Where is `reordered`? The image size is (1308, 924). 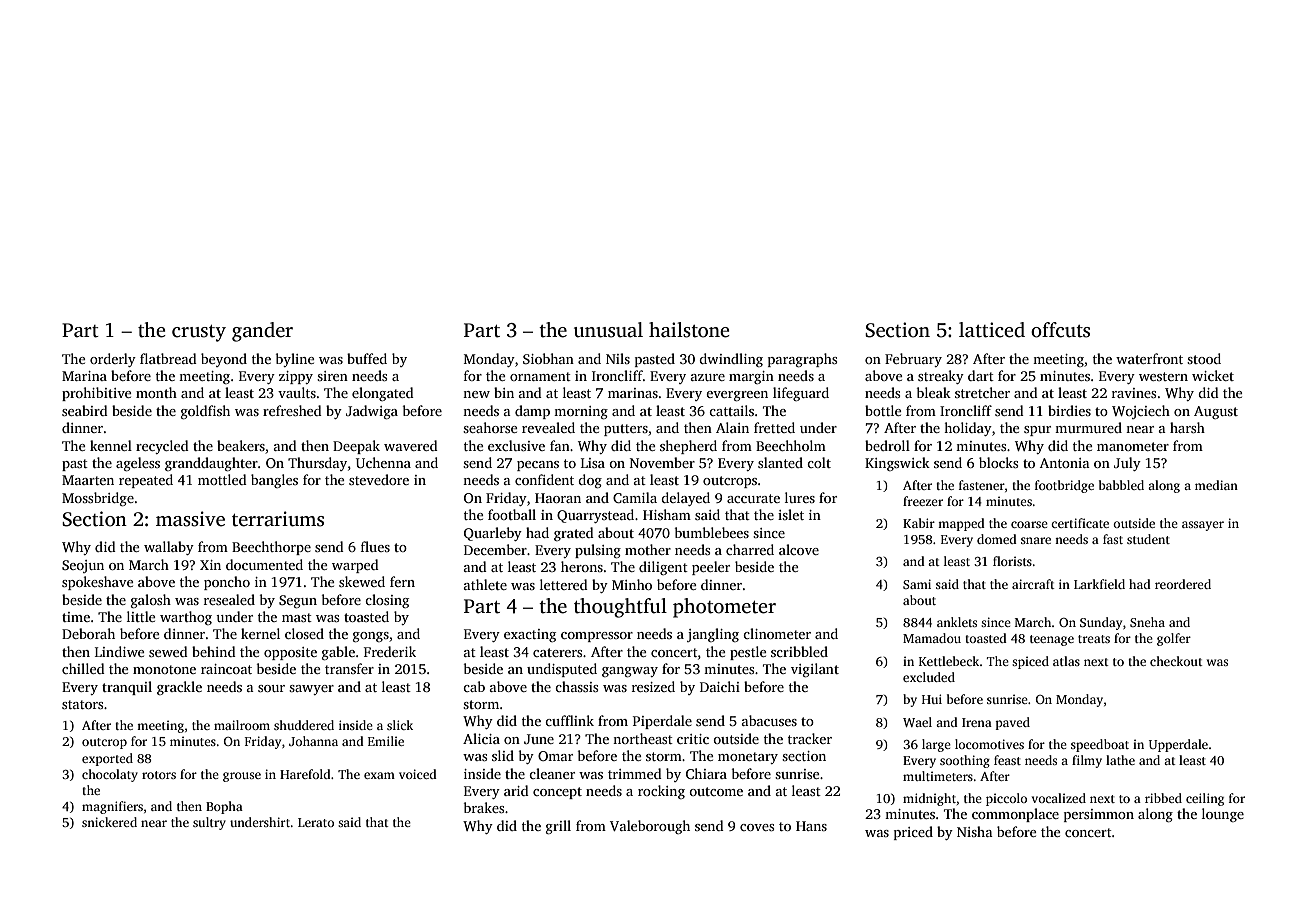 reordered is located at coordinates (1183, 584).
